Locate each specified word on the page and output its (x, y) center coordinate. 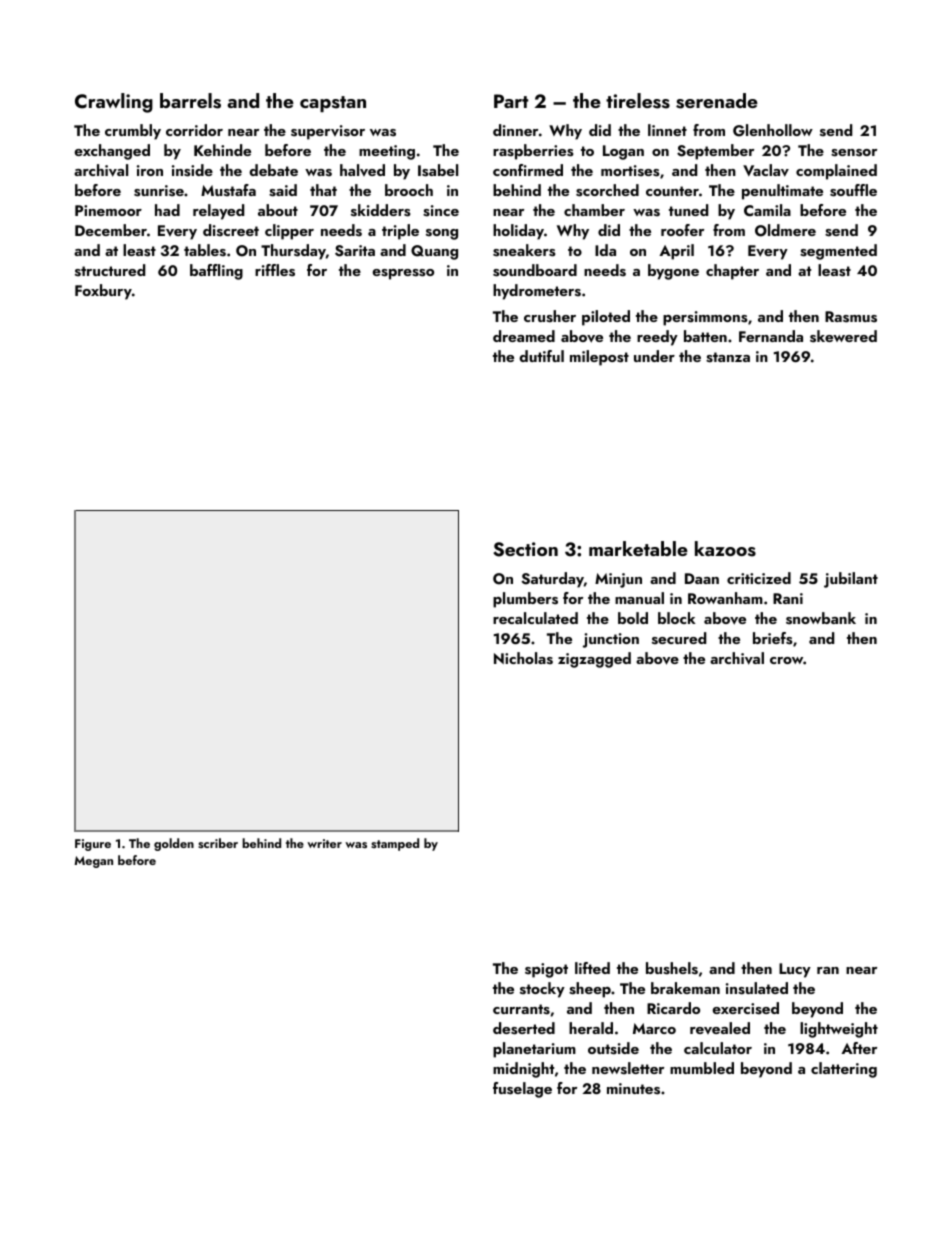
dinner (515, 130)
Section (525, 549)
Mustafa (228, 190)
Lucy (795, 970)
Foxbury (103, 292)
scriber (218, 843)
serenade (717, 101)
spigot (546, 970)
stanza (728, 357)
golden (174, 844)
